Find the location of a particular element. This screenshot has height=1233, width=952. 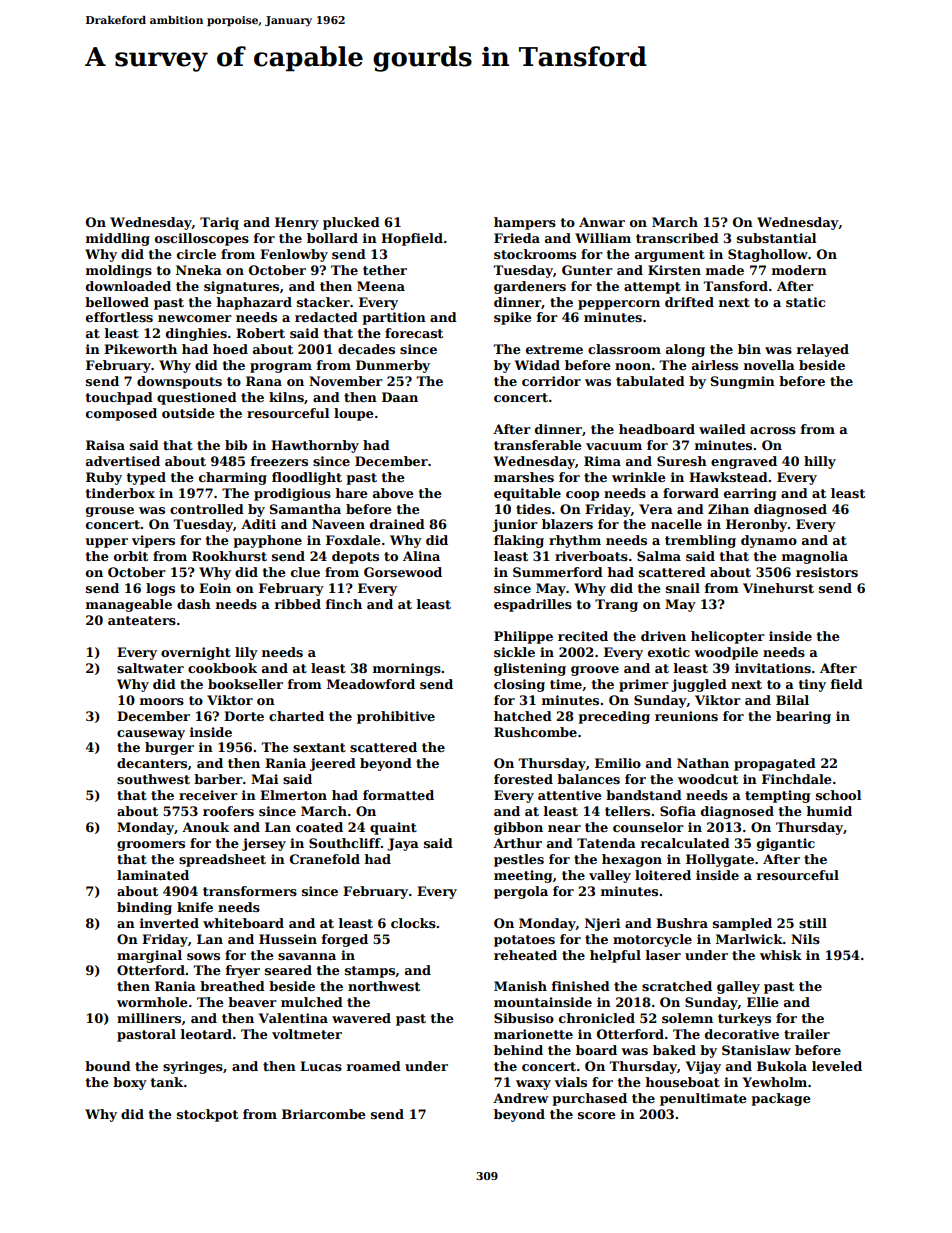

made is located at coordinates (725, 270).
